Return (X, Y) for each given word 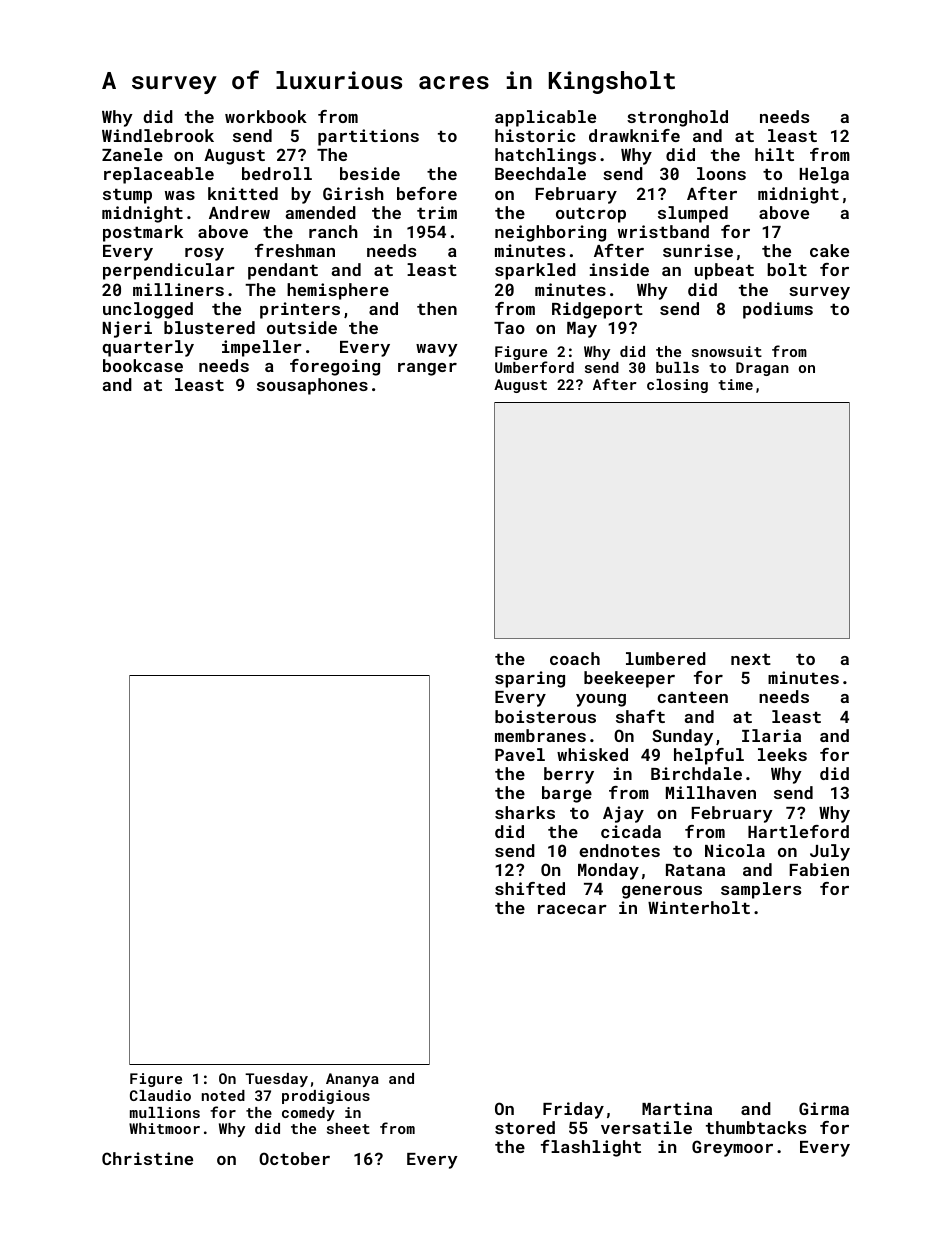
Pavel (520, 754)
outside (302, 327)
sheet (348, 1128)
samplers (761, 890)
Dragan (762, 369)
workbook (266, 116)
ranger (427, 369)
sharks (525, 812)
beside (370, 173)
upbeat (724, 271)
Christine (147, 1158)
